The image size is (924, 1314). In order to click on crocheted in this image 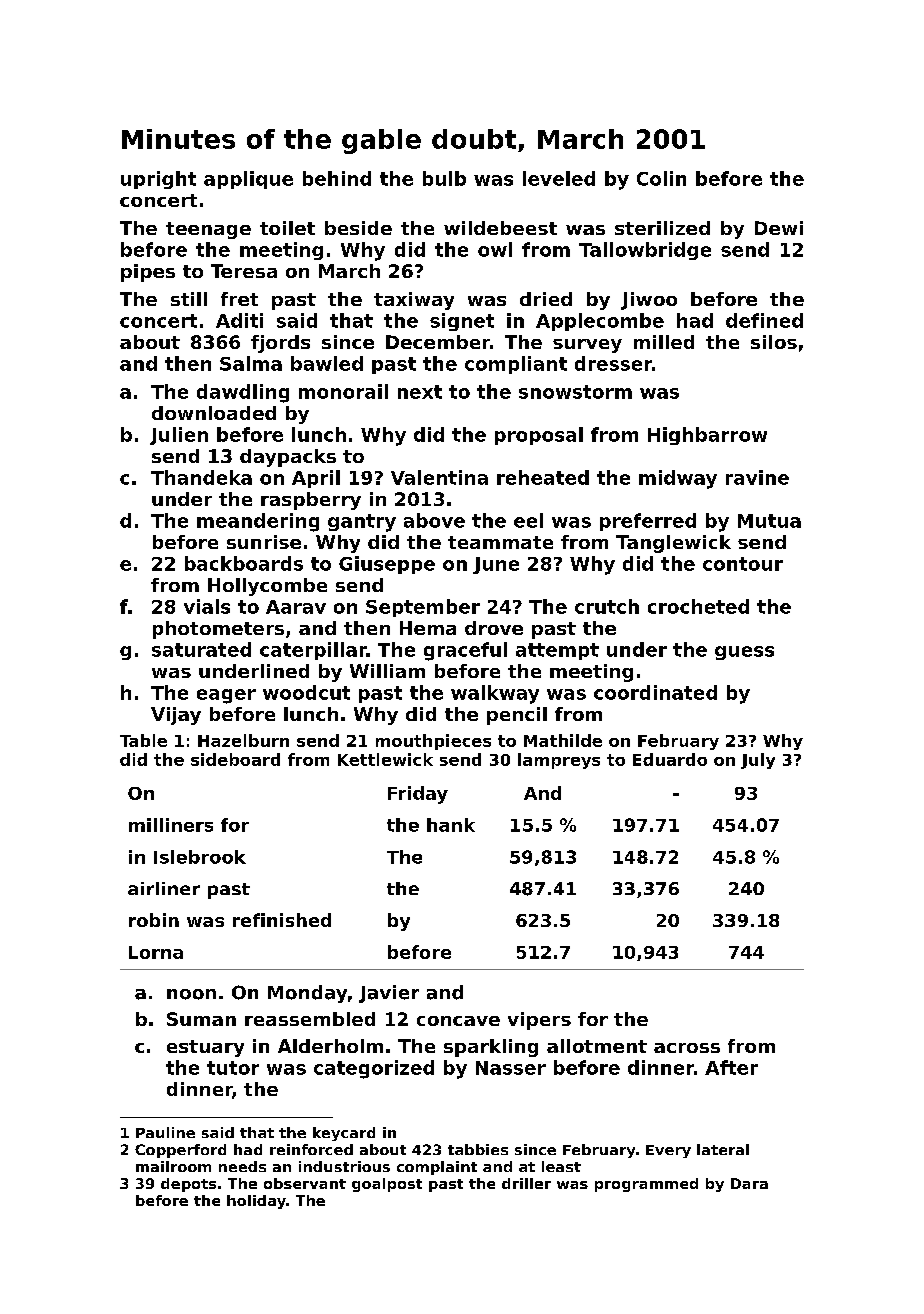, I will do `click(698, 606)`.
